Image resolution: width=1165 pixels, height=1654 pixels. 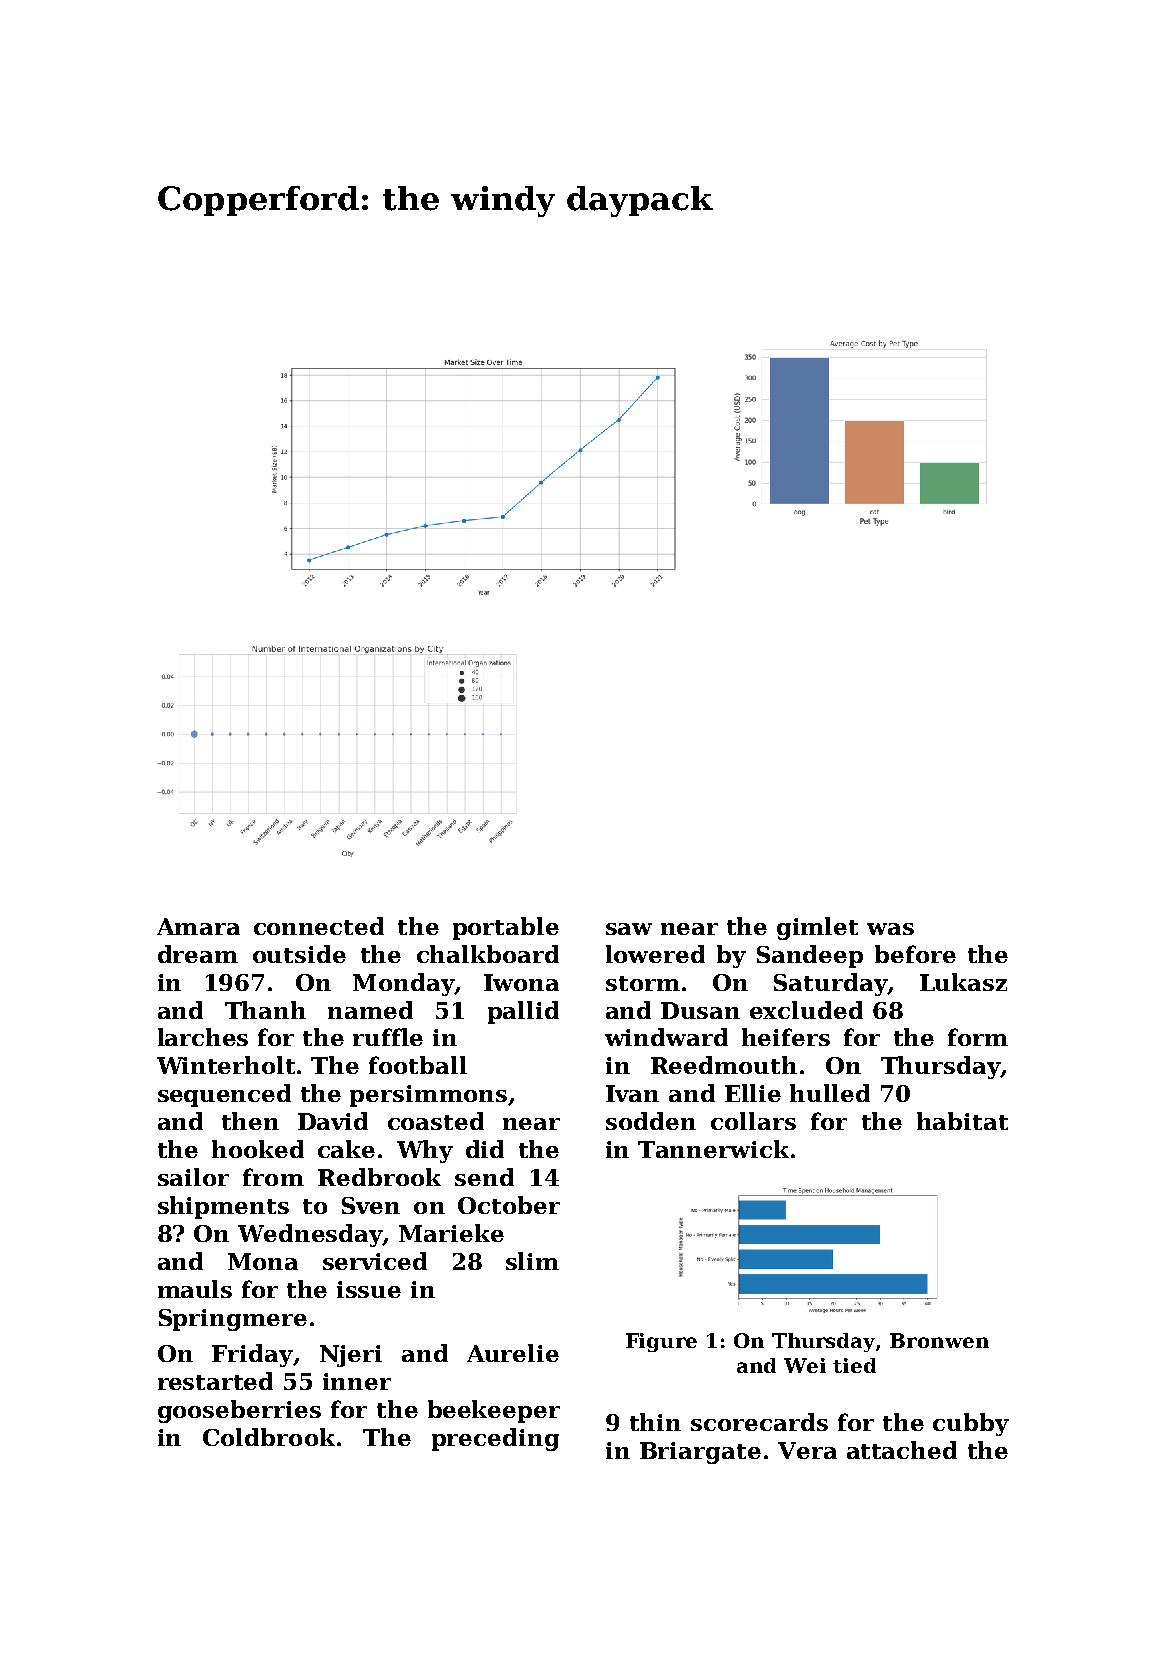 I want to click on Aurelie, so click(x=513, y=1353).
